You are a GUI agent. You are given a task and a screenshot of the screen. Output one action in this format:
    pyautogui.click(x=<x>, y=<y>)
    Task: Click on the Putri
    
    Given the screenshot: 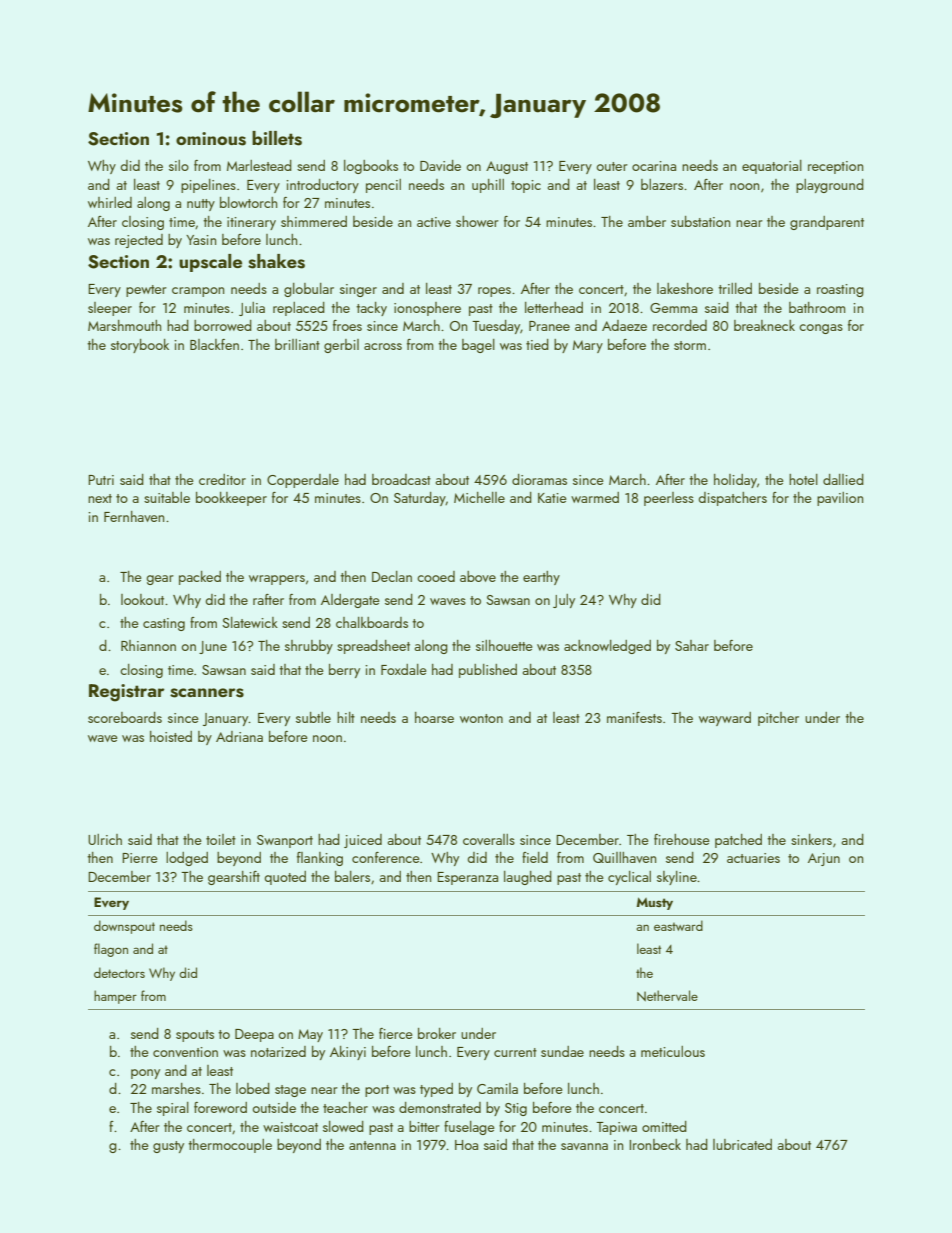 What is the action you would take?
    pyautogui.click(x=101, y=480)
